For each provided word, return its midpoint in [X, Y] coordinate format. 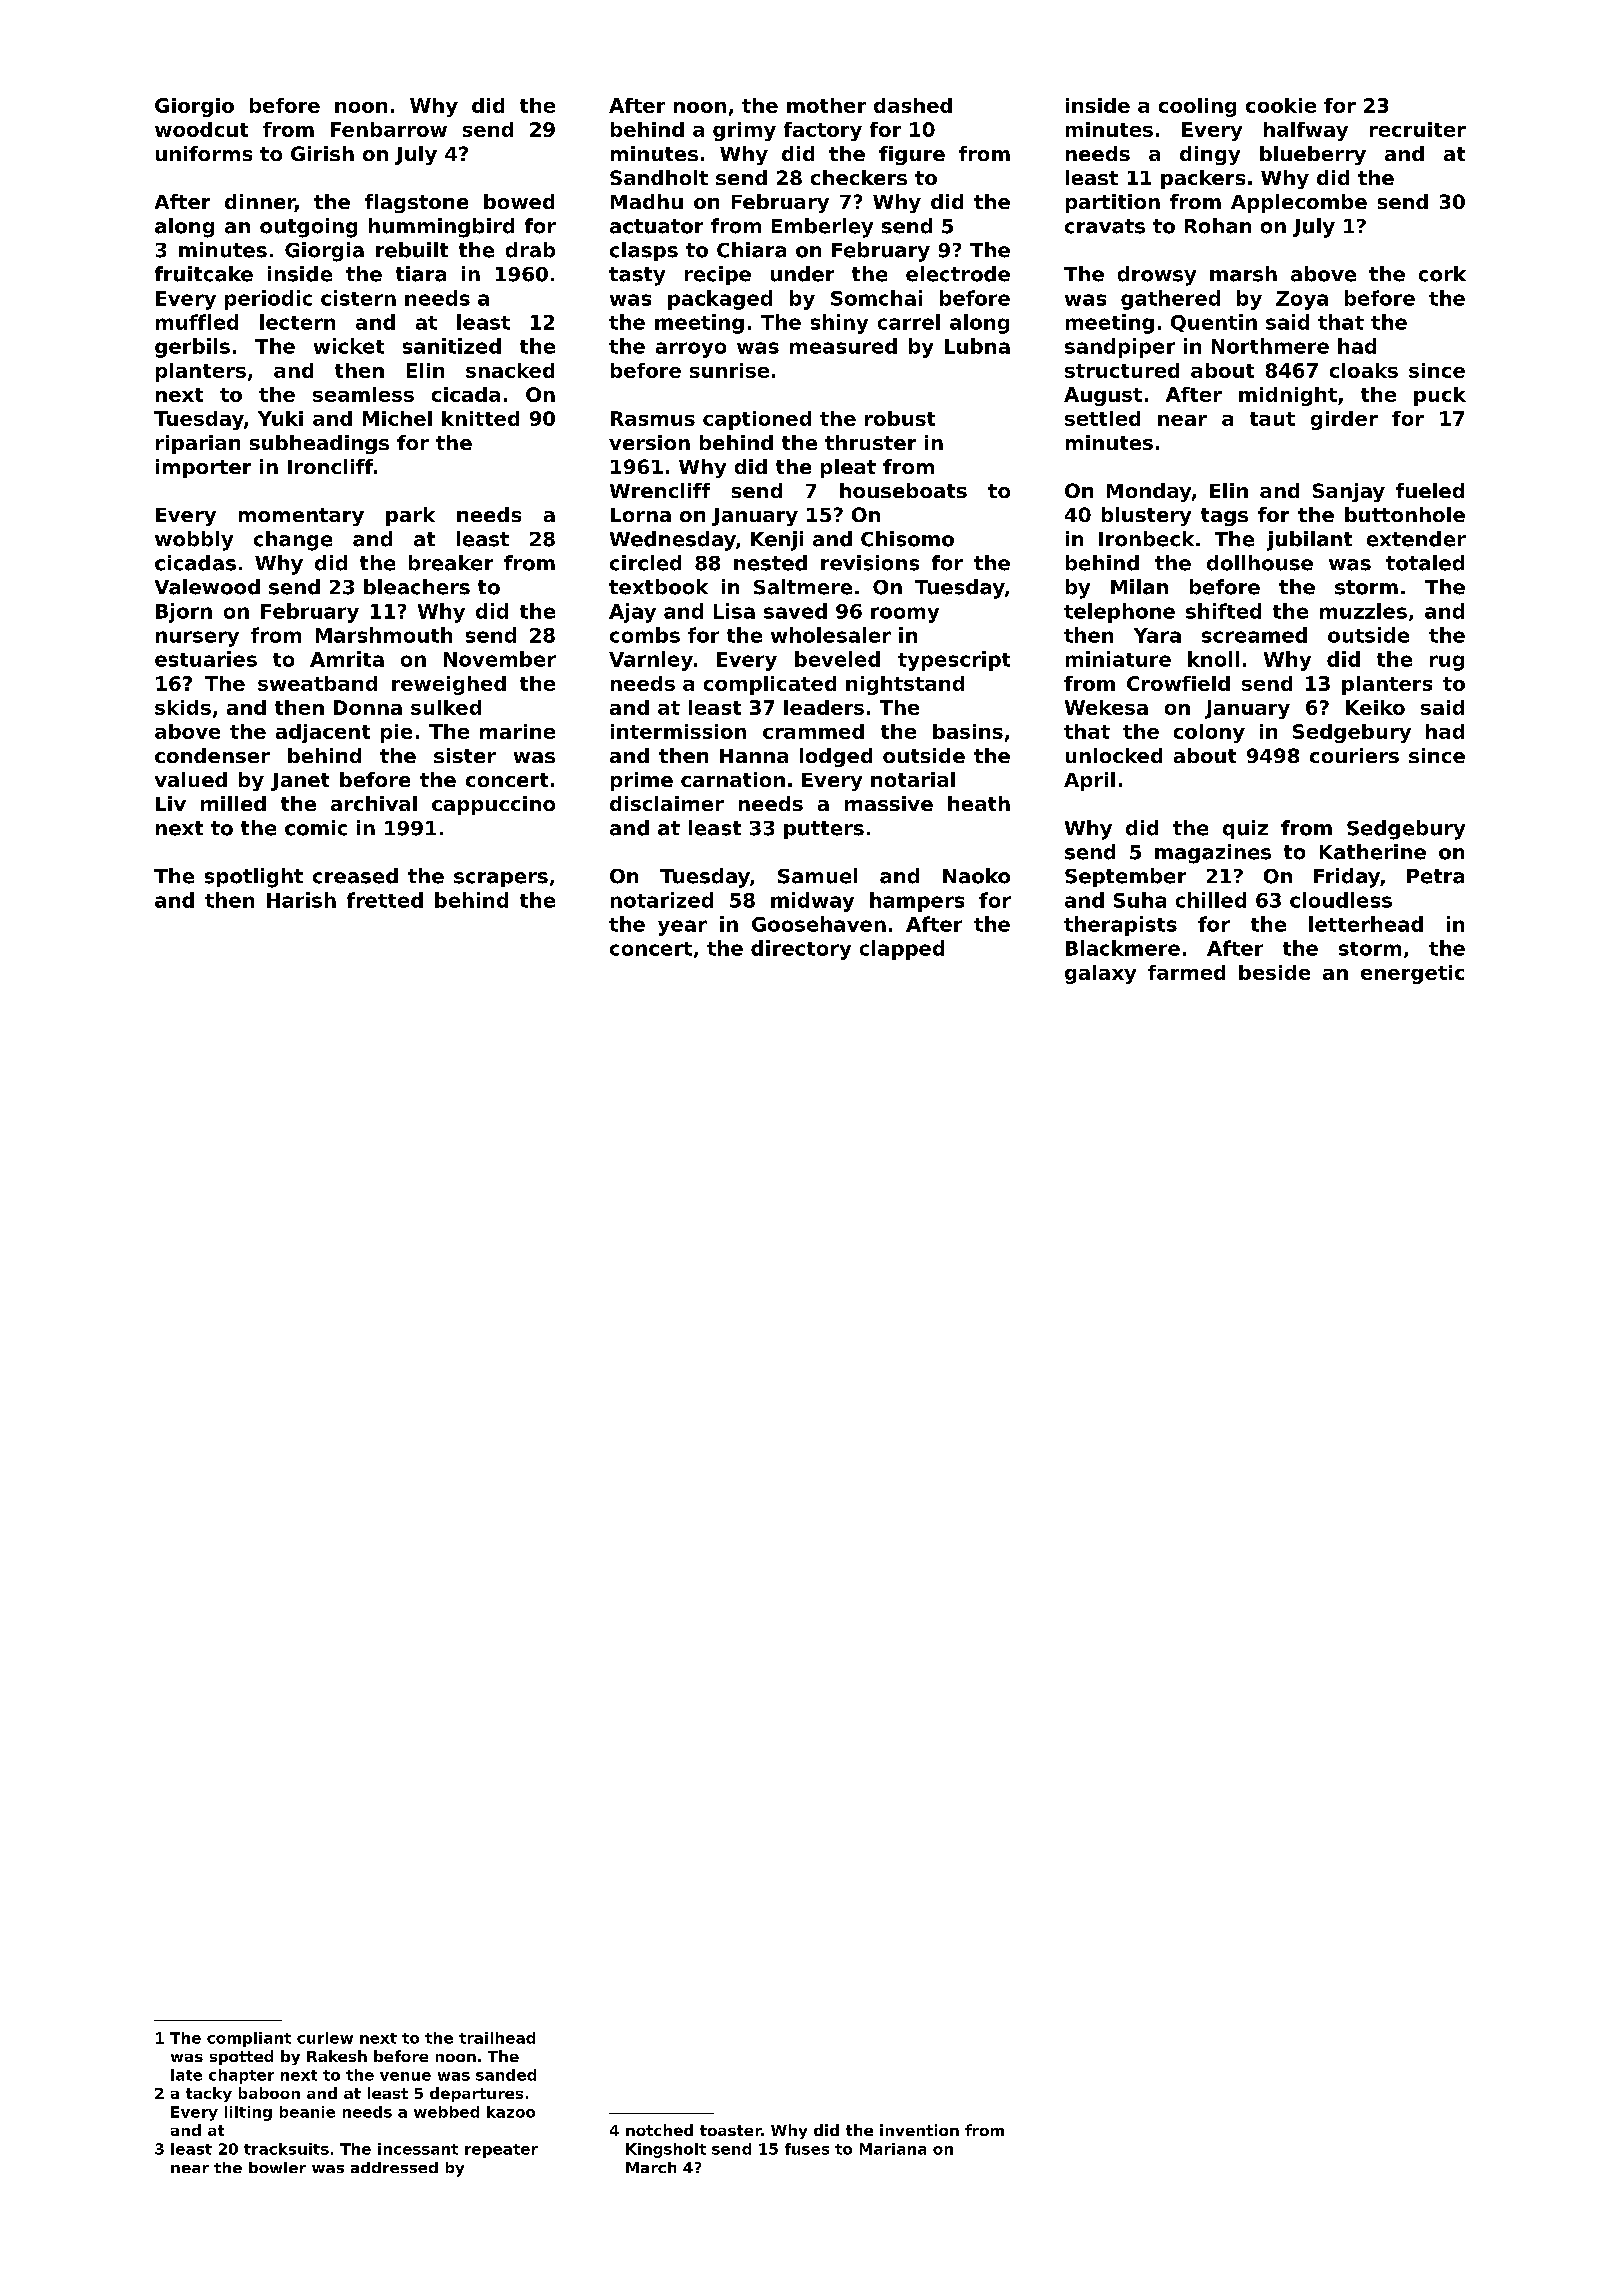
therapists [1120, 926]
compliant [249, 2039]
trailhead [497, 2038]
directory [801, 950]
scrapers [501, 879]
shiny [839, 324]
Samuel [817, 876]
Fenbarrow [389, 129]
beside [1274, 972]
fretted [385, 900]
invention [919, 2130]
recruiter [1418, 129]
